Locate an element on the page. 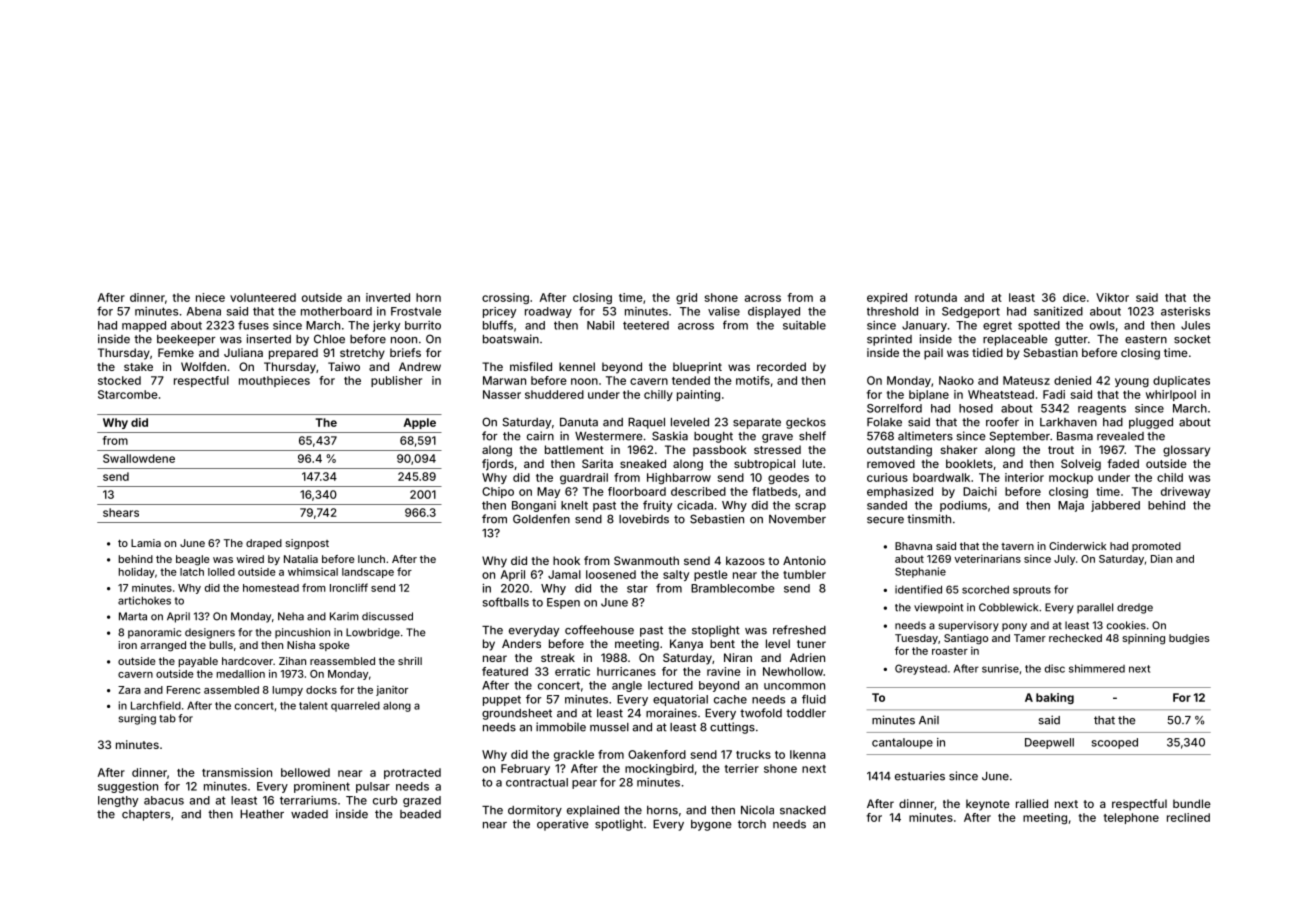 This document has height=924, width=1308. shears is located at coordinates (121, 512).
